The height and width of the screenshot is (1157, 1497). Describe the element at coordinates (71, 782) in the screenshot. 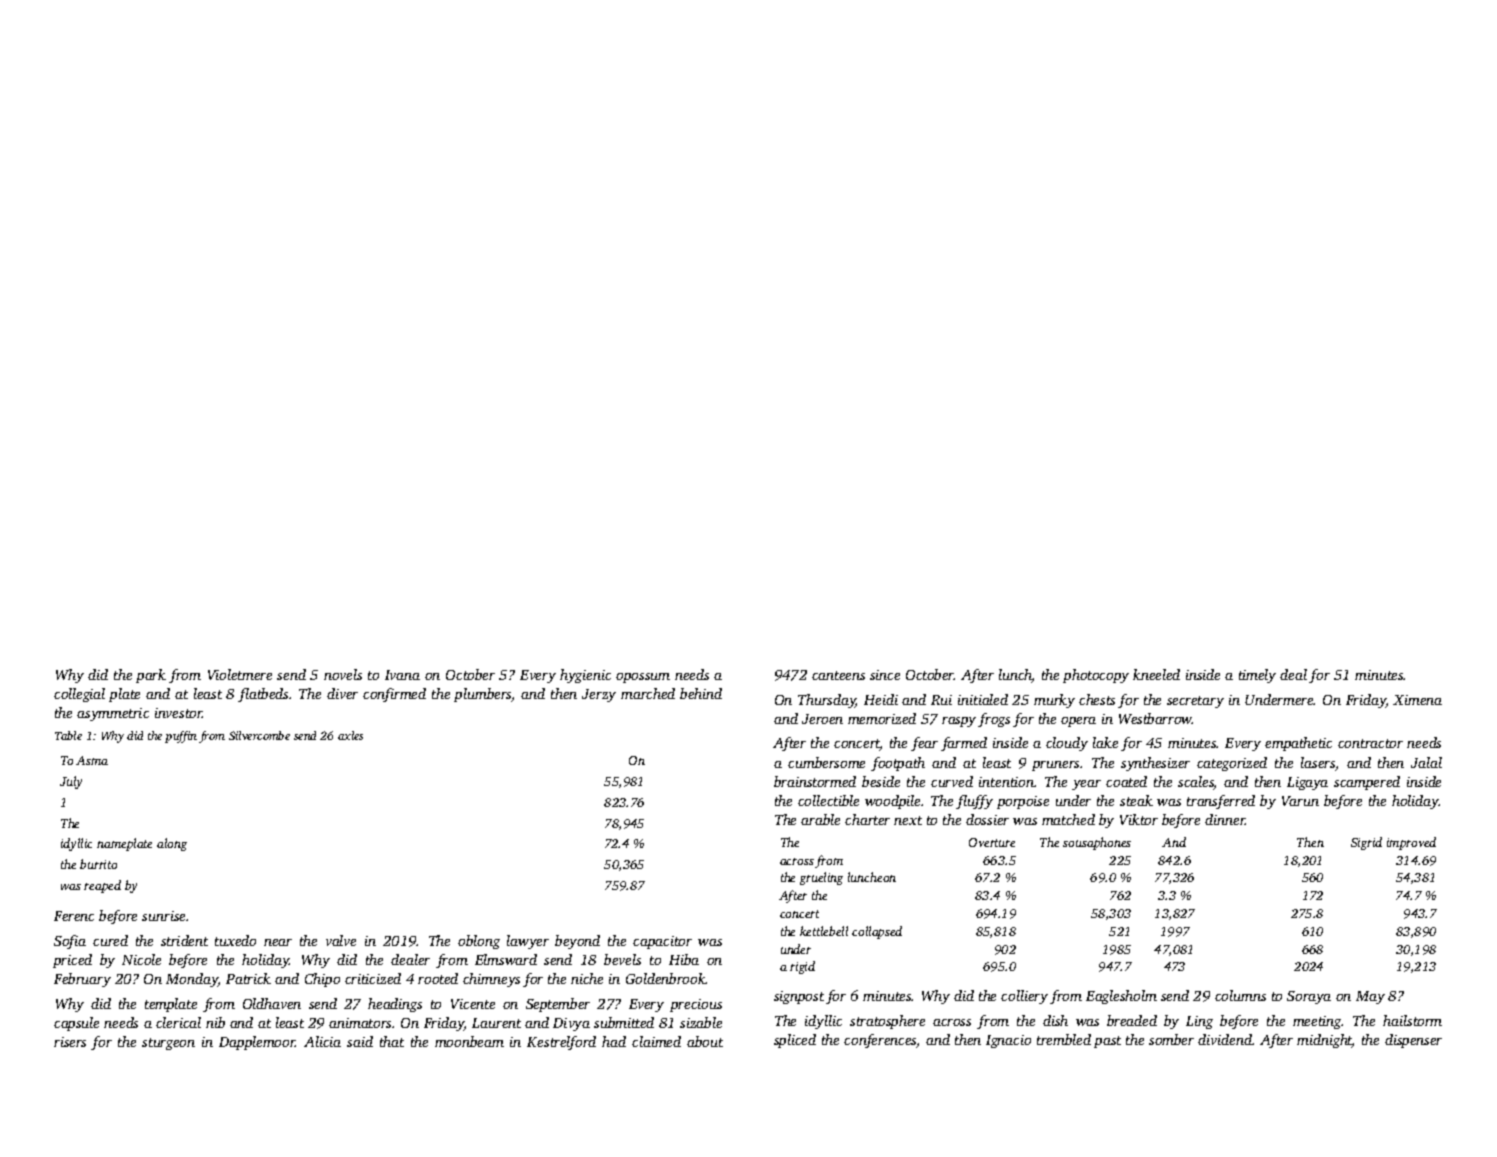

I see `July` at that location.
